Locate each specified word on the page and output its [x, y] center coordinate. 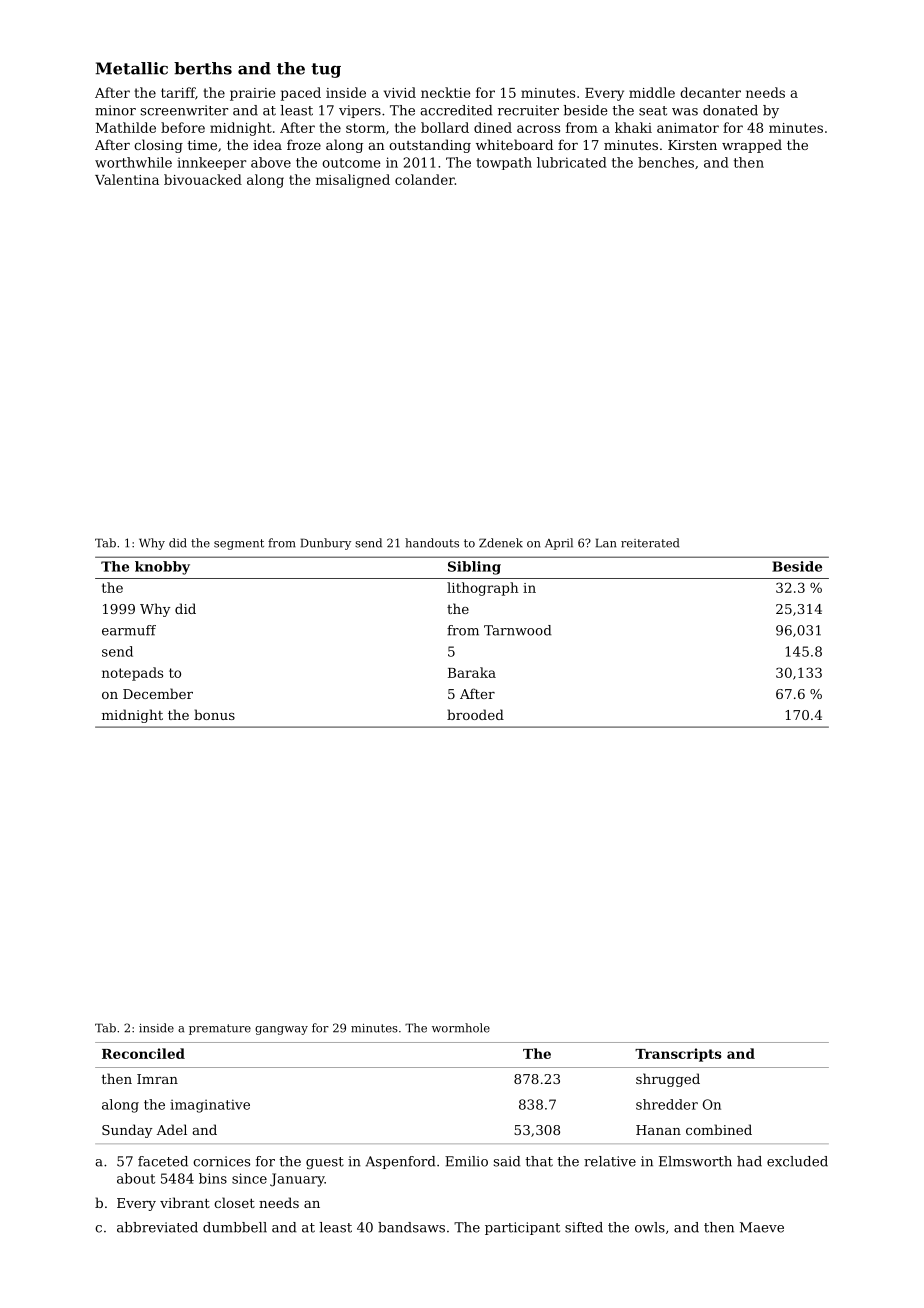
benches [666, 162]
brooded [475, 714]
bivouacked [203, 179]
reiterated [650, 543]
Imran [157, 1079]
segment [239, 544]
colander [425, 179]
